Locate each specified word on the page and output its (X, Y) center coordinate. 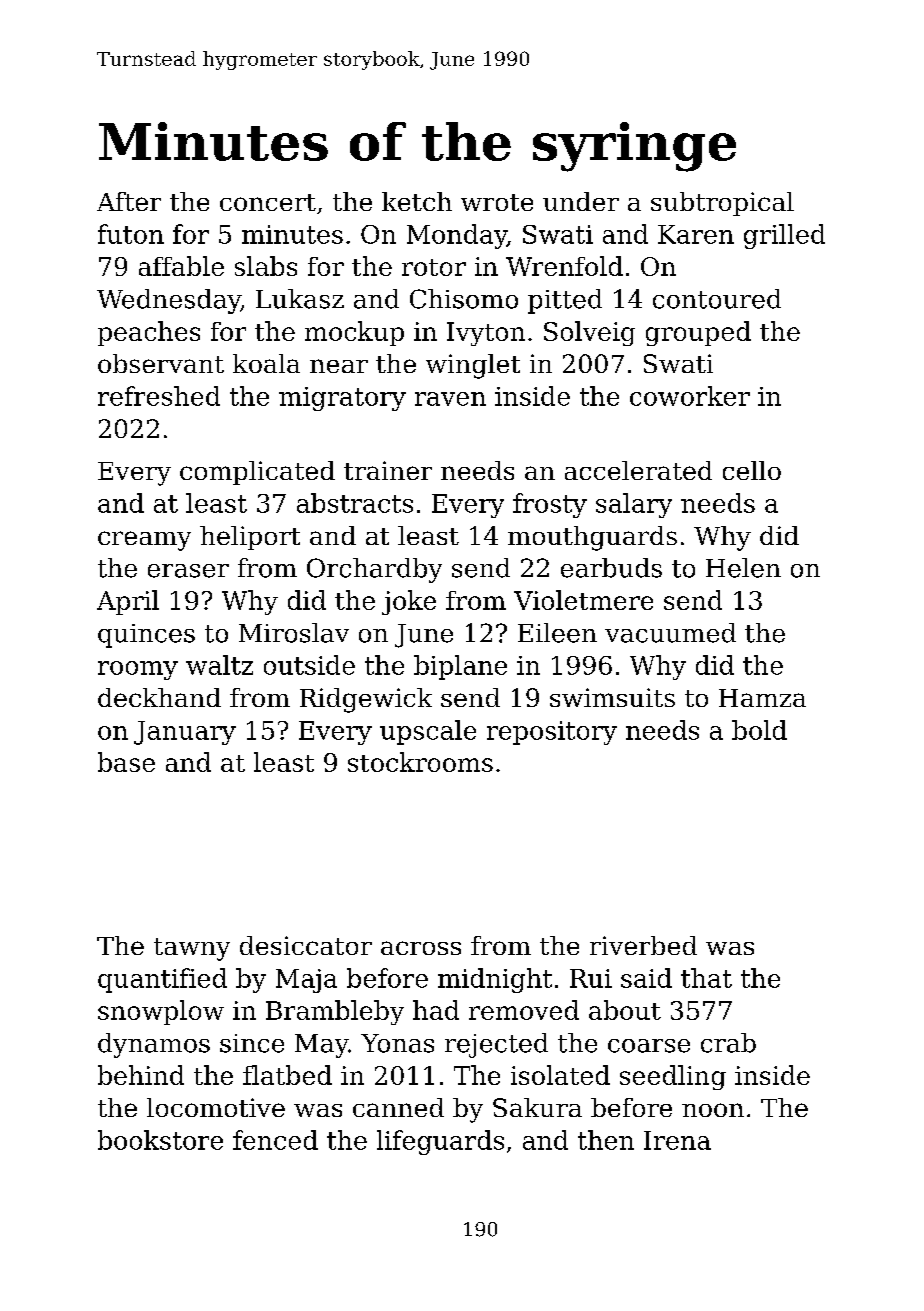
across (421, 948)
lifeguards (440, 1142)
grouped (698, 333)
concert (268, 202)
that (706, 978)
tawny (192, 949)
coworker (690, 396)
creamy (144, 541)
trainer (388, 470)
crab (728, 1043)
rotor (434, 267)
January (185, 733)
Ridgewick (366, 700)
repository (552, 733)
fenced (275, 1140)
